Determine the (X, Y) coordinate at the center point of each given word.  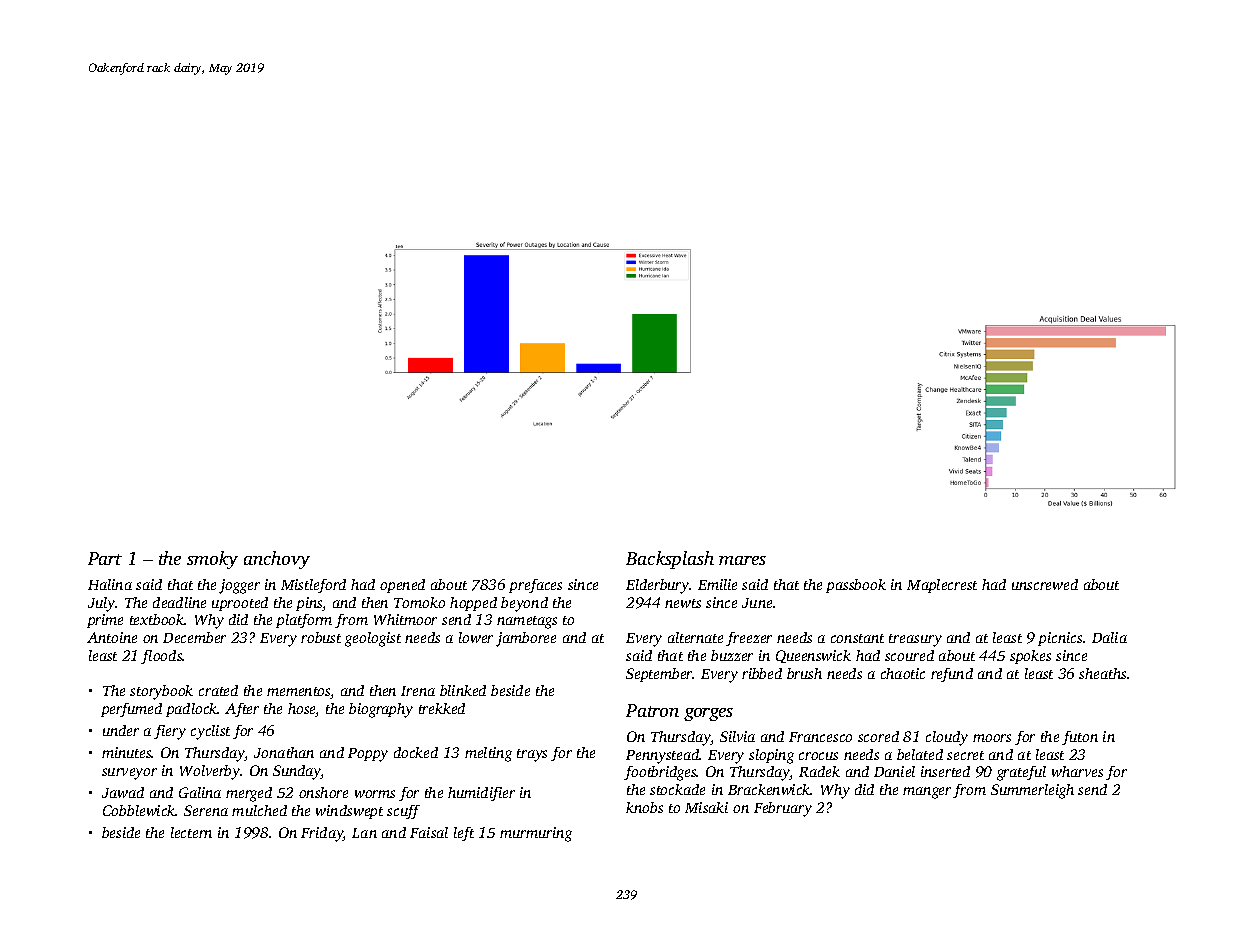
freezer (749, 639)
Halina (110, 584)
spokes (1030, 657)
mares (742, 560)
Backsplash (670, 560)
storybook (161, 692)
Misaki (706, 807)
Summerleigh (1032, 791)
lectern (191, 832)
